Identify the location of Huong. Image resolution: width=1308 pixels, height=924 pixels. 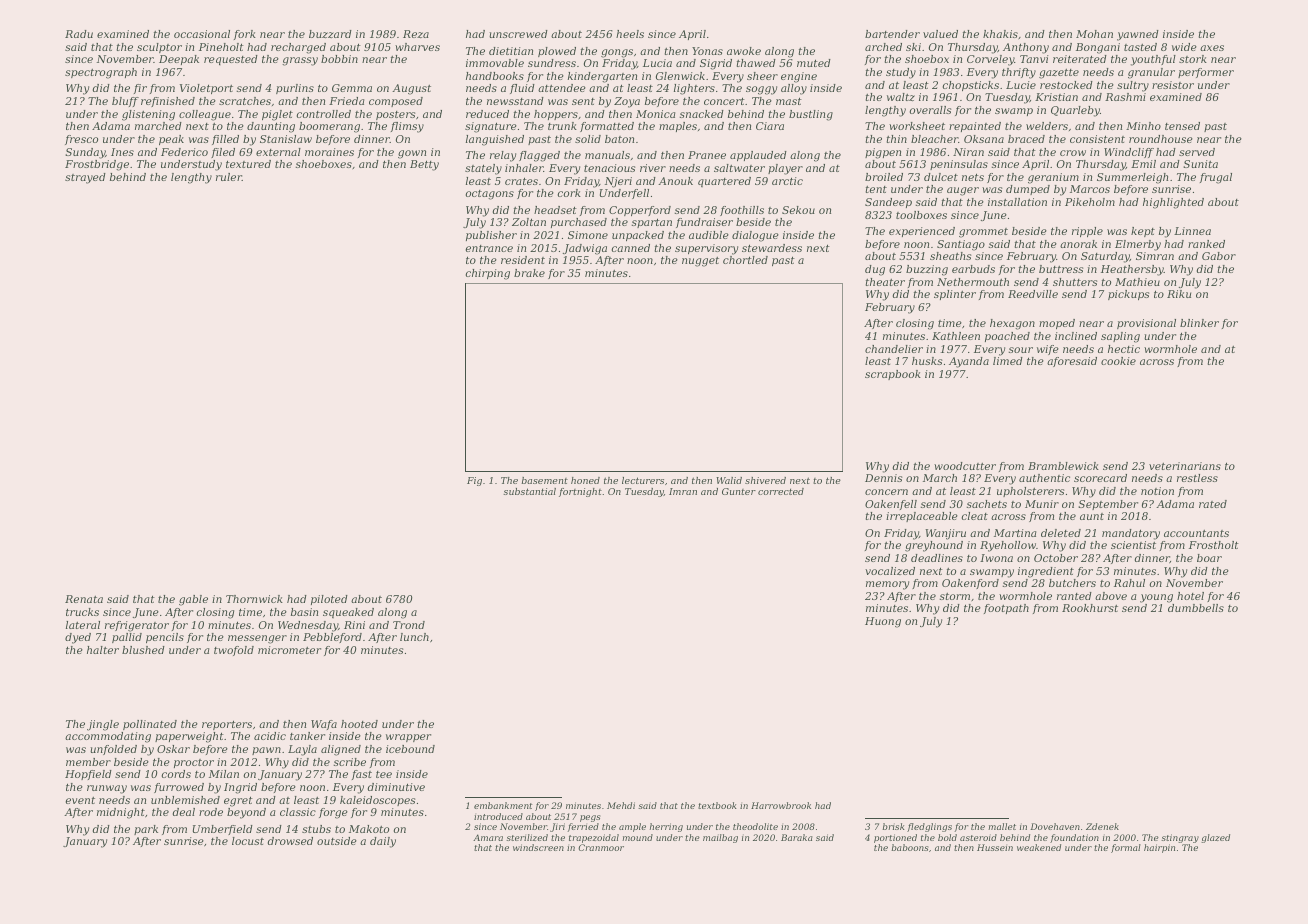
(883, 622).
